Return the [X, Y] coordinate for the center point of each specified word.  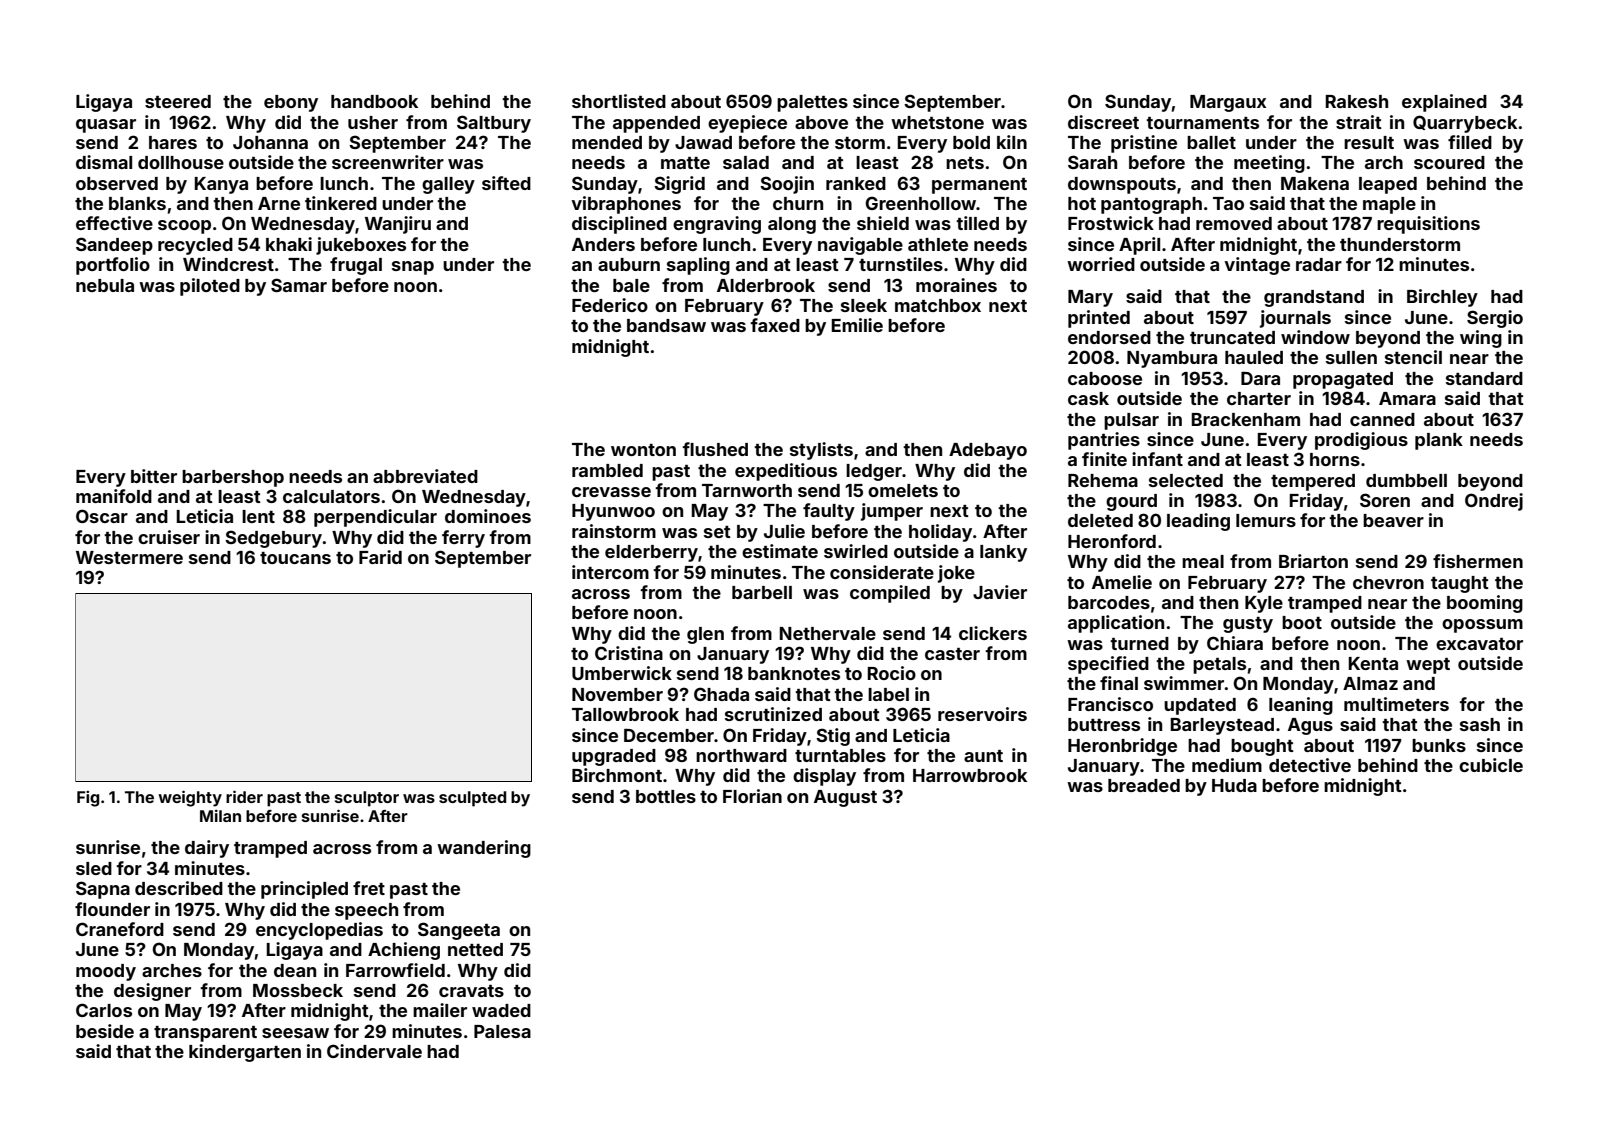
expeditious [786, 472]
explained [1444, 103]
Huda [1234, 785]
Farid [380, 557]
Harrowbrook [970, 775]
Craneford [120, 929]
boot [1302, 622]
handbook [374, 101]
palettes [812, 103]
